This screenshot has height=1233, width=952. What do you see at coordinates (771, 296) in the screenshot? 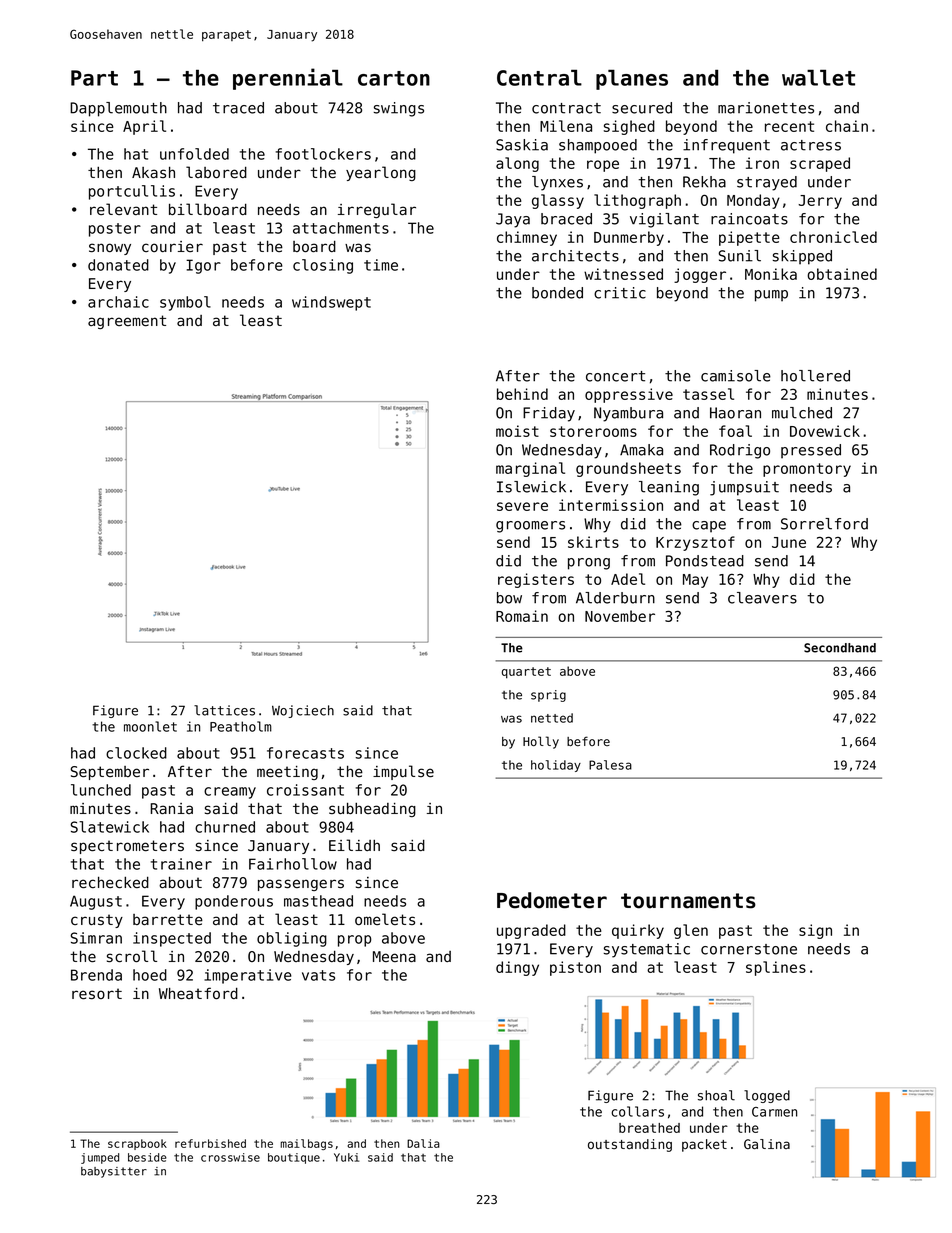
I see `pump` at bounding box center [771, 296].
